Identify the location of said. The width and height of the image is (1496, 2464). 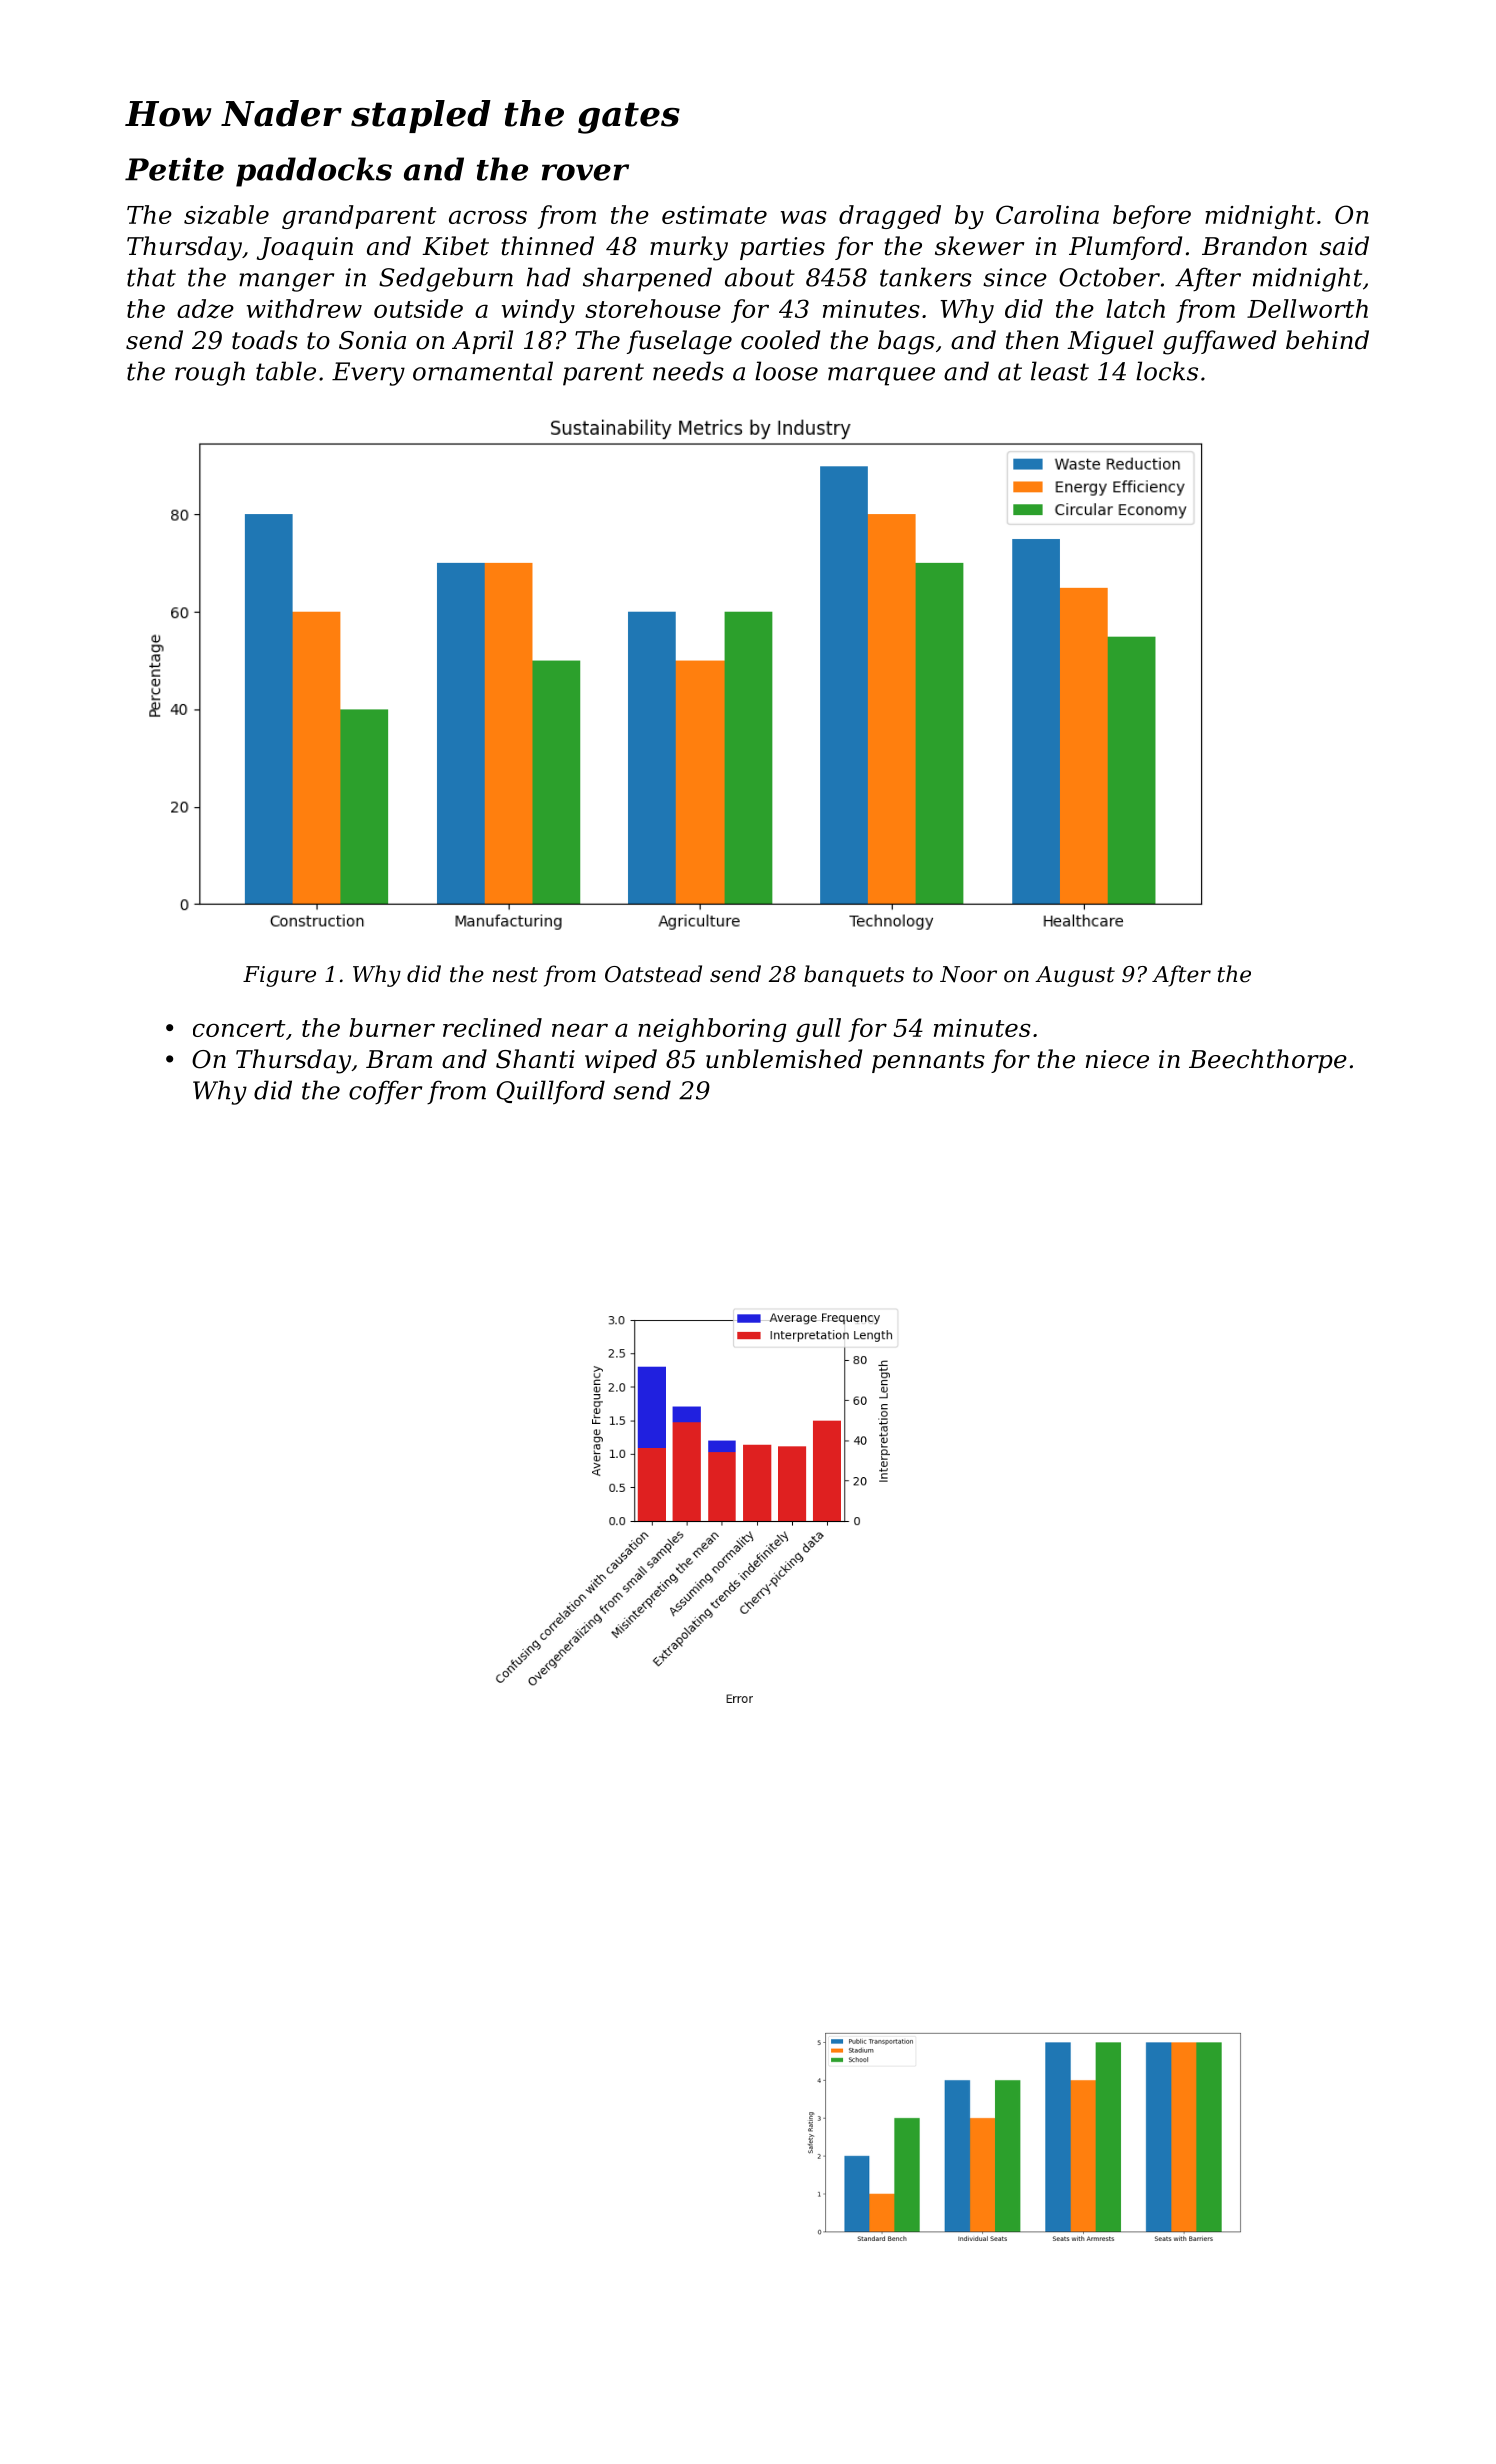
(1344, 246).
